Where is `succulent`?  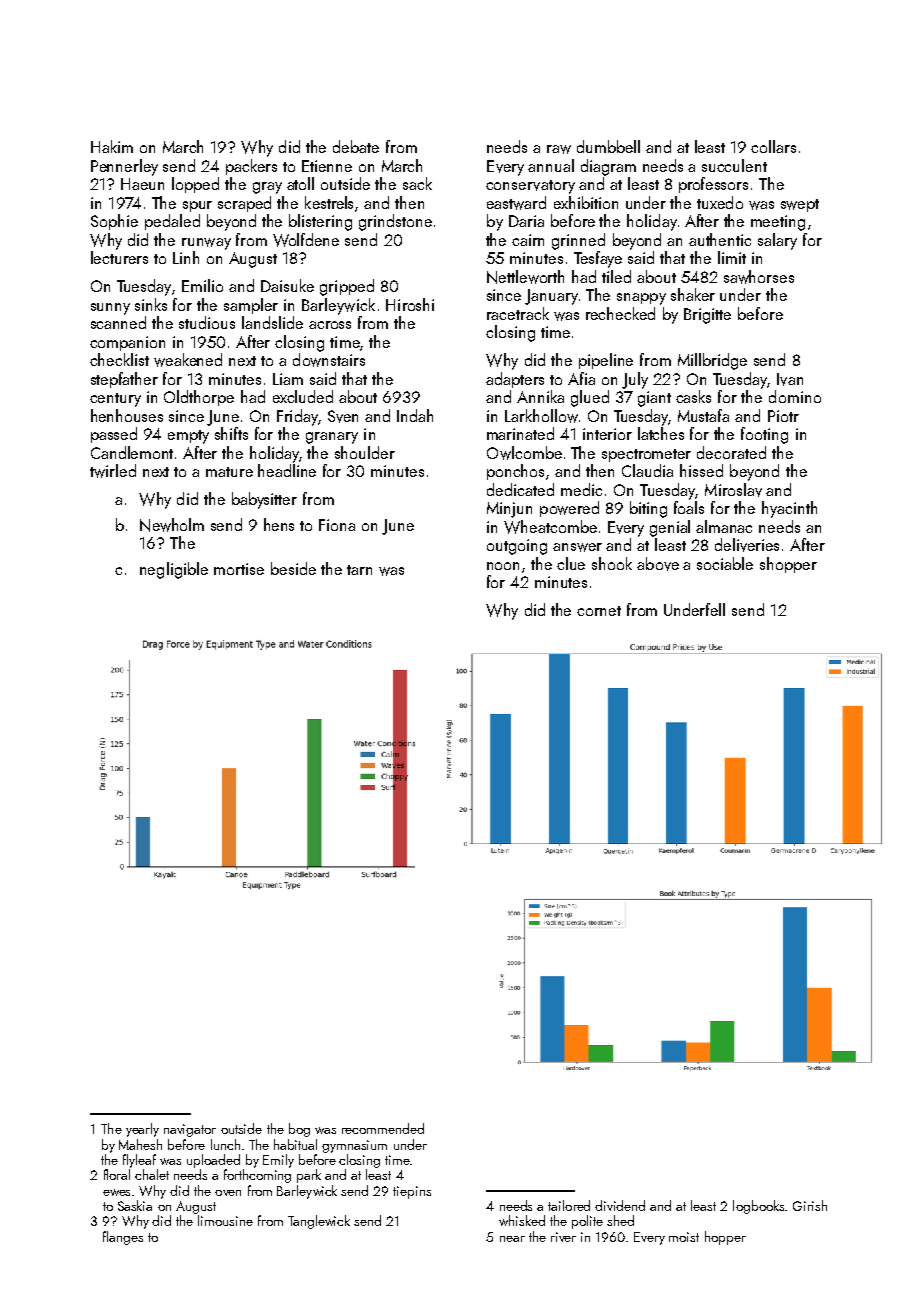 succulent is located at coordinates (734, 165).
